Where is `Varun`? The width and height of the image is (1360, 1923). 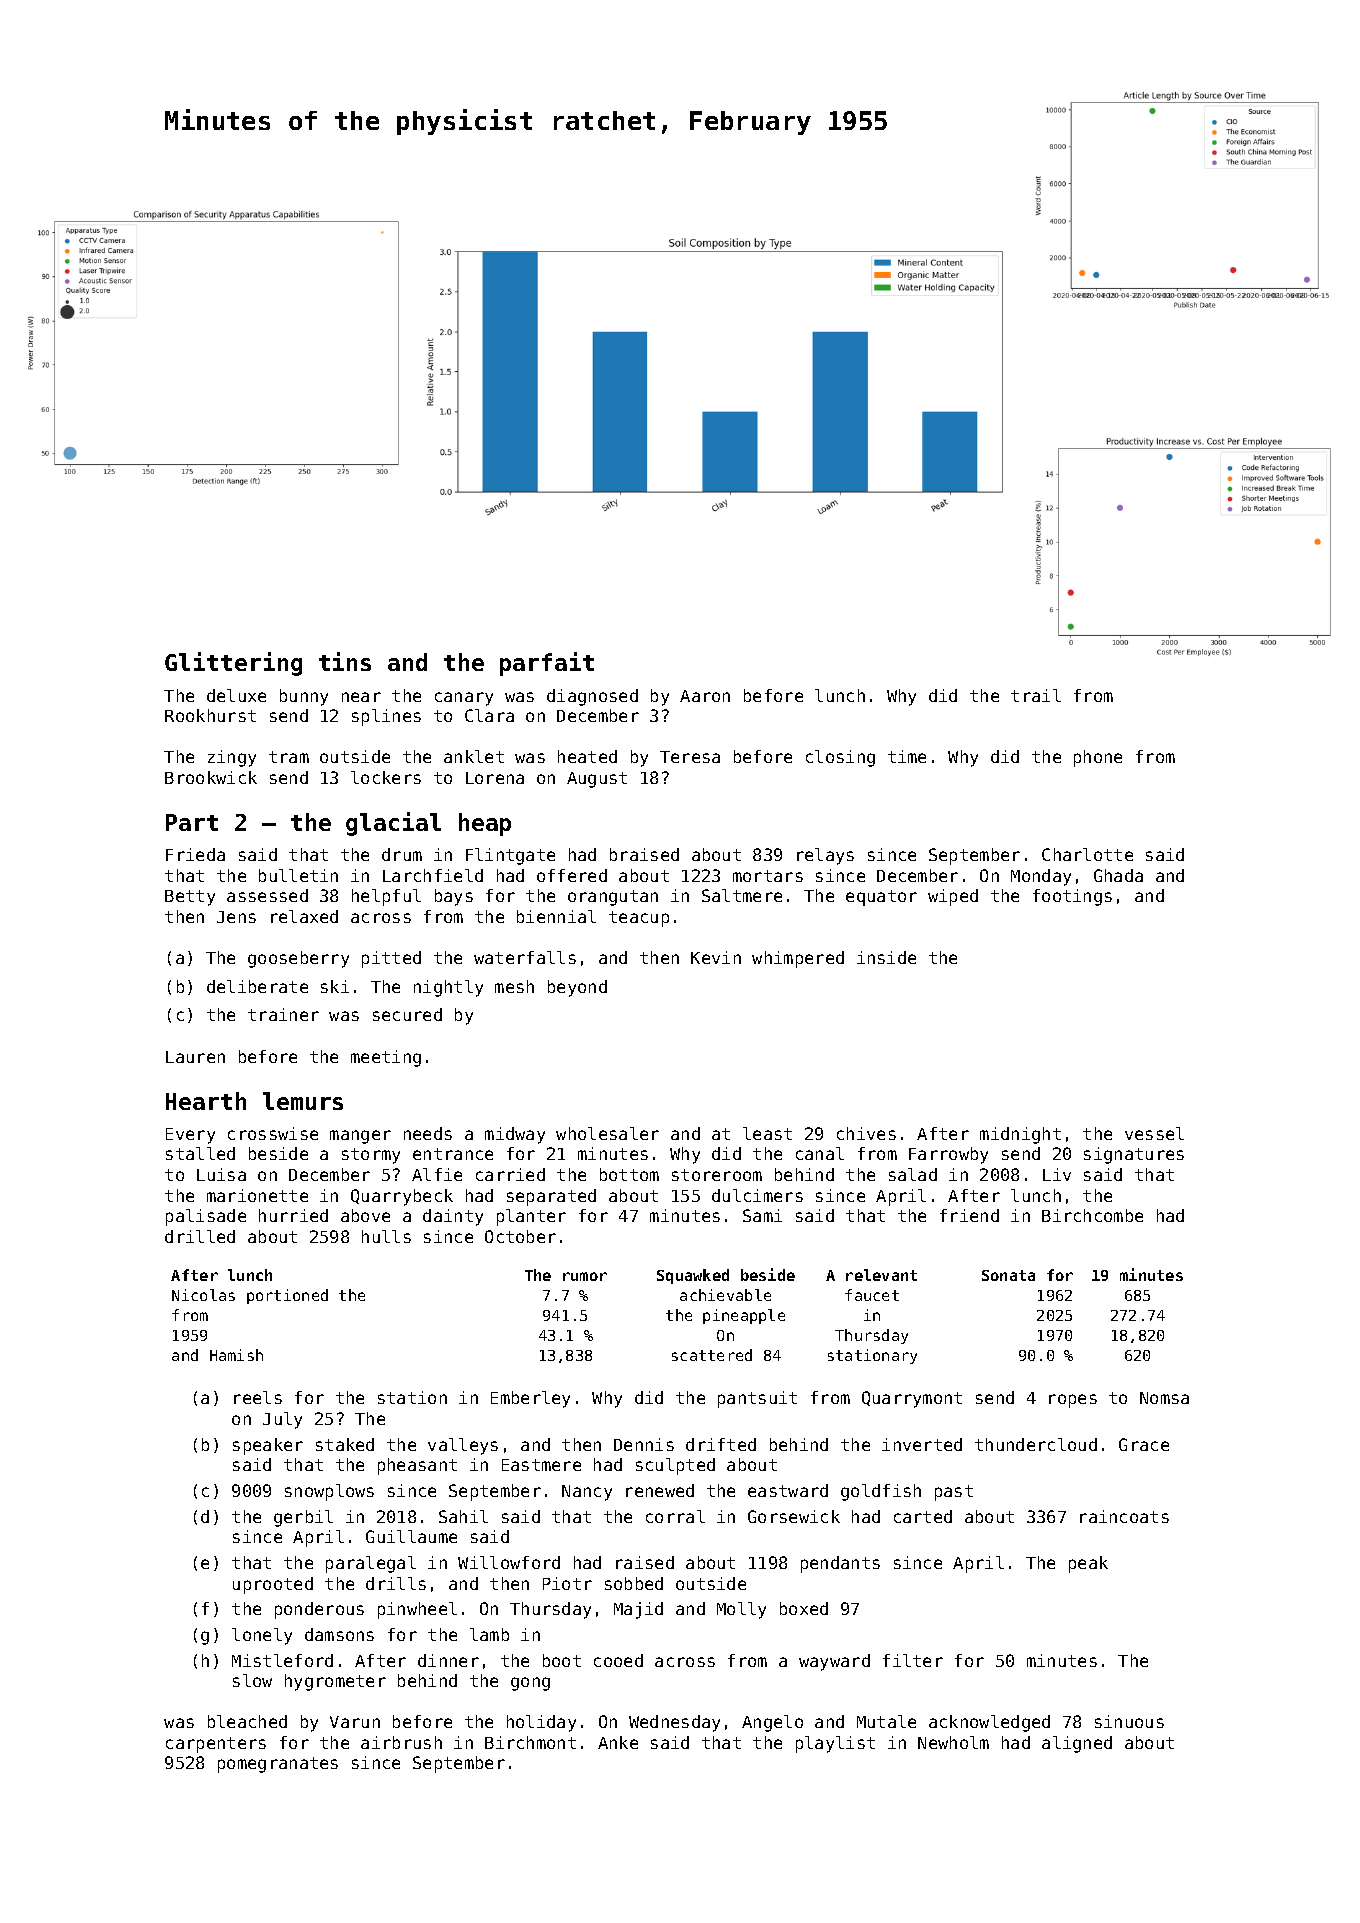
Varun is located at coordinates (355, 1722).
